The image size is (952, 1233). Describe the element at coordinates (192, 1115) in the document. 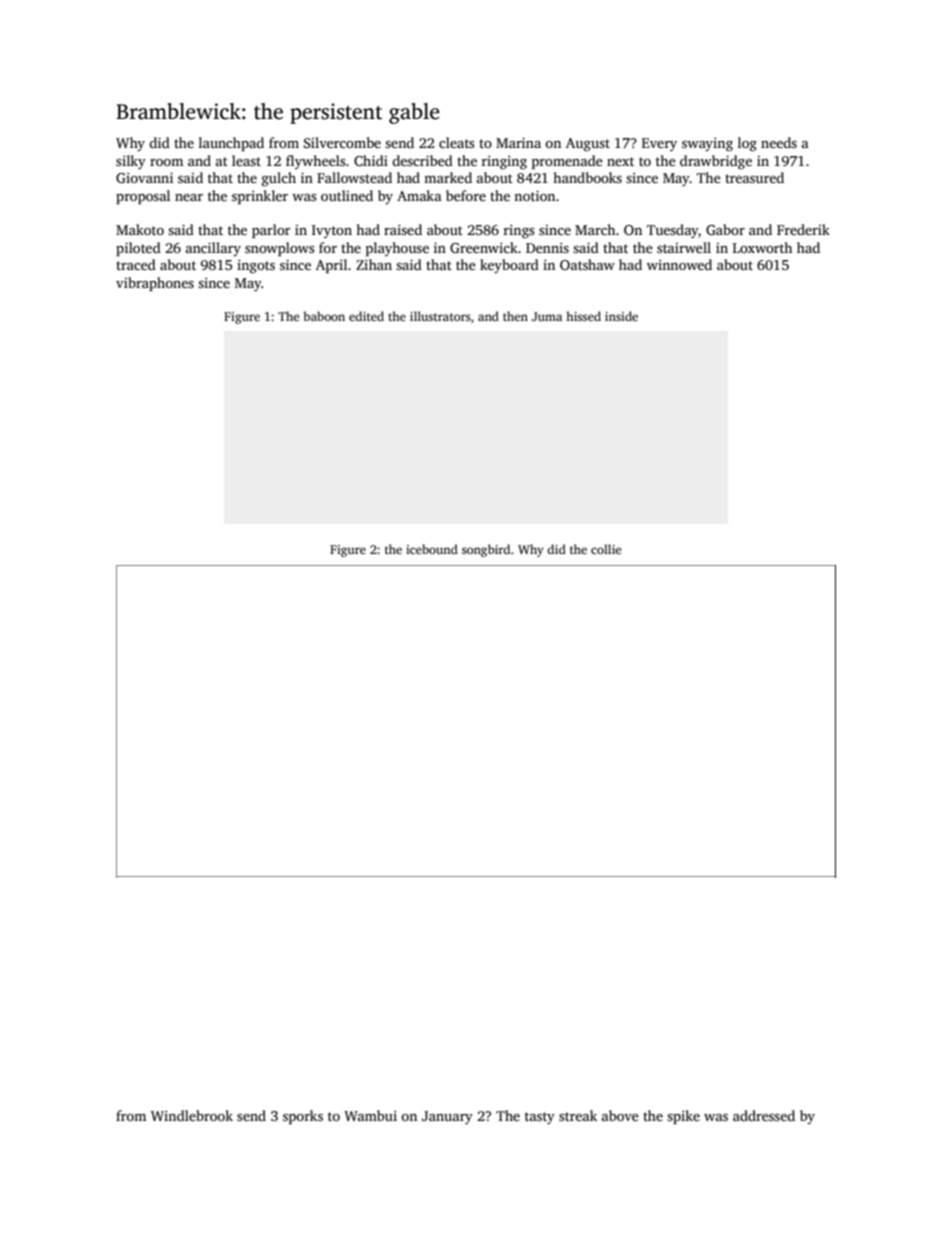

I see `Windlebrook` at that location.
